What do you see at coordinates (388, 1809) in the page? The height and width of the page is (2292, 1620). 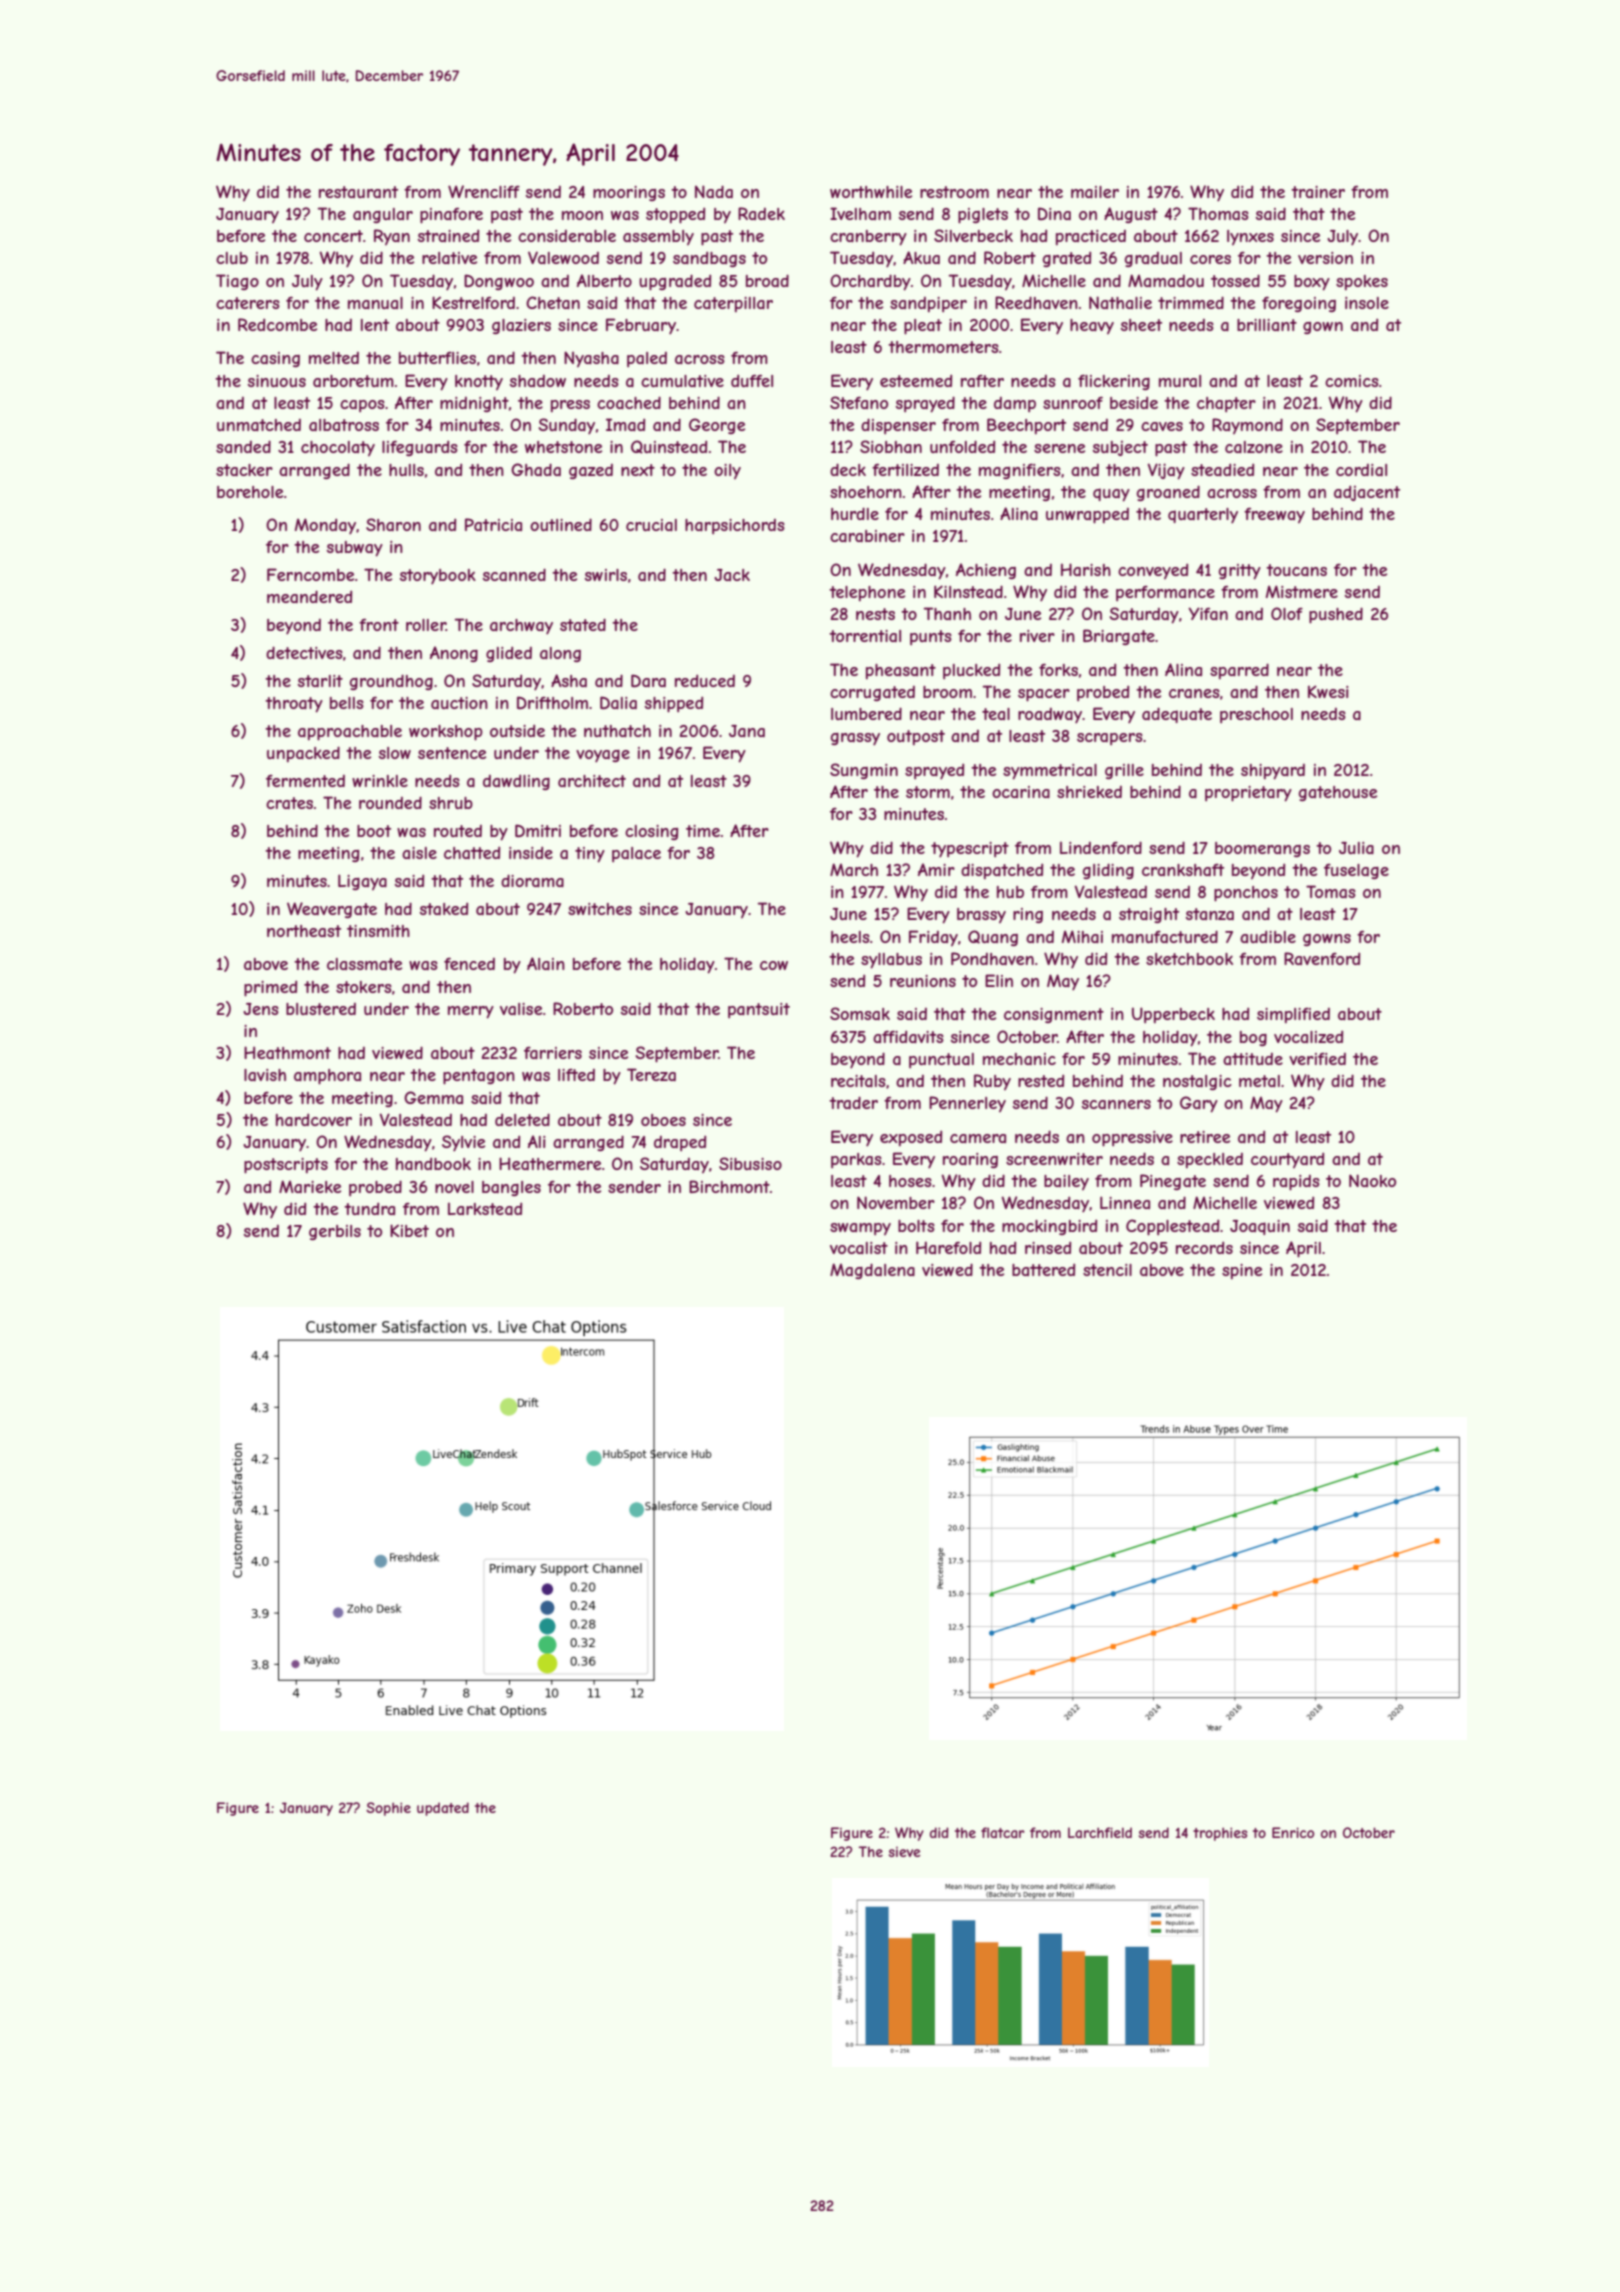 I see `Sophie` at bounding box center [388, 1809].
